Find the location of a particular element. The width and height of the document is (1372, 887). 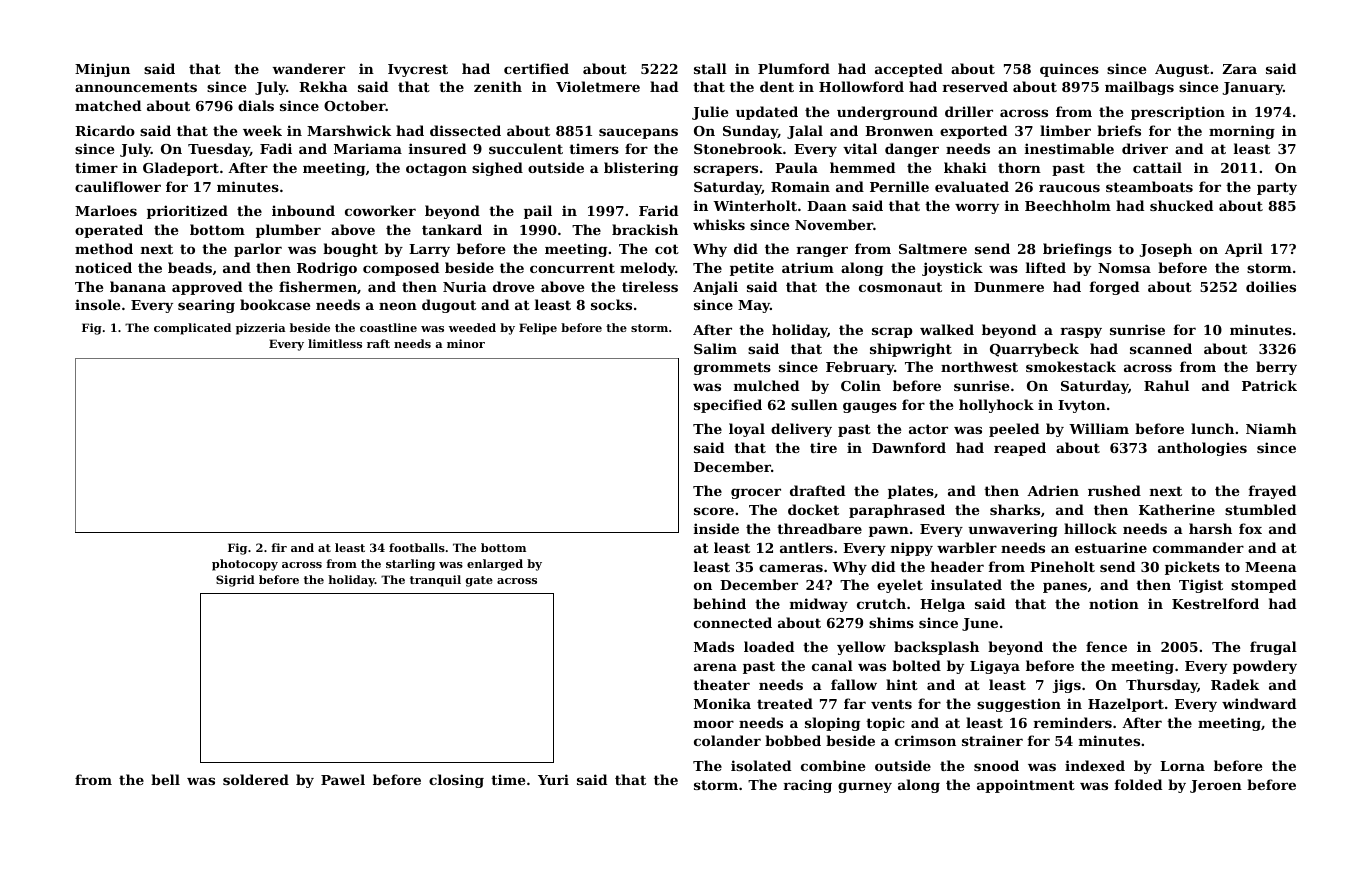

score is located at coordinates (714, 511).
